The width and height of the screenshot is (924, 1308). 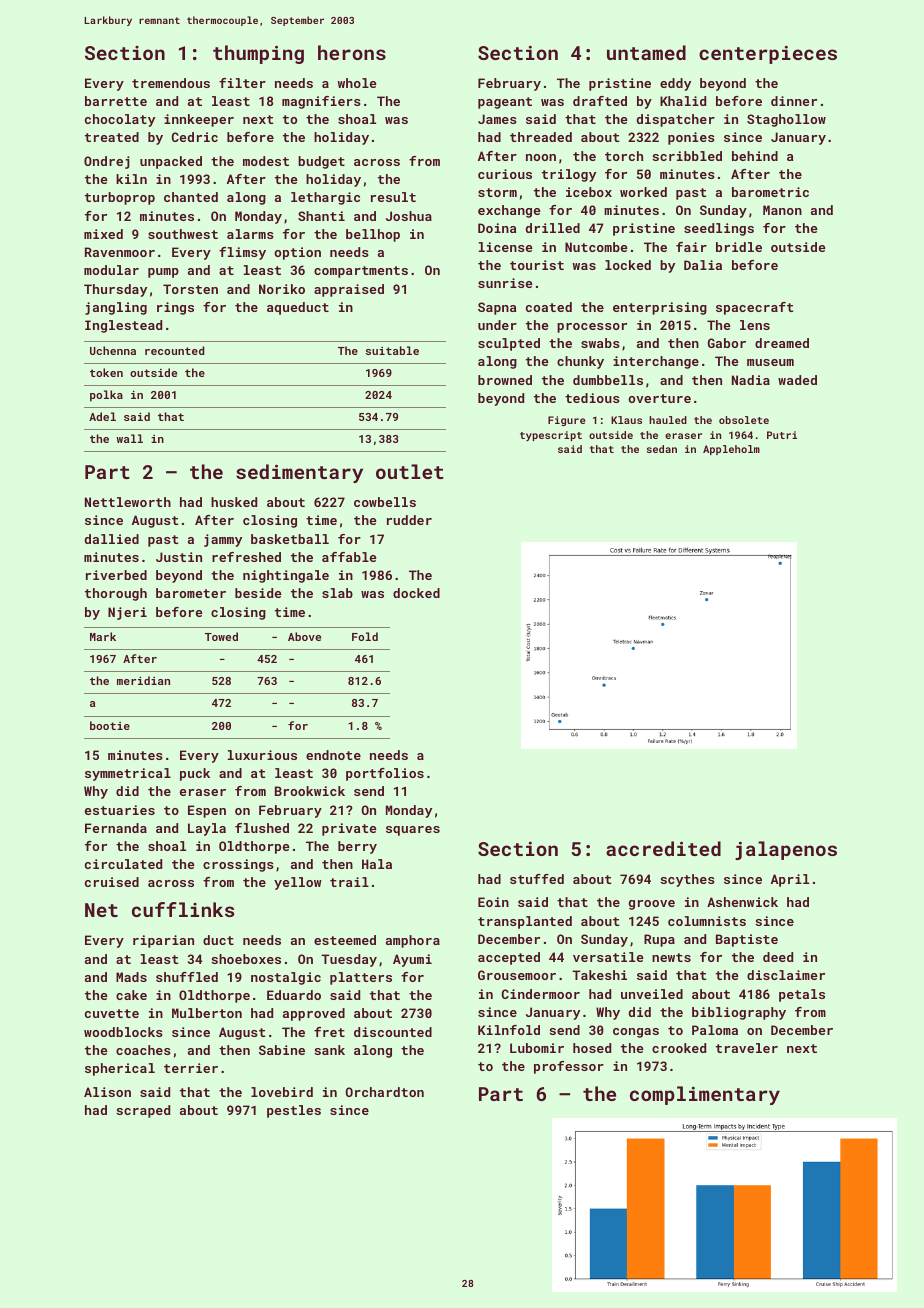 What do you see at coordinates (258, 54) in the screenshot?
I see `thumping` at bounding box center [258, 54].
